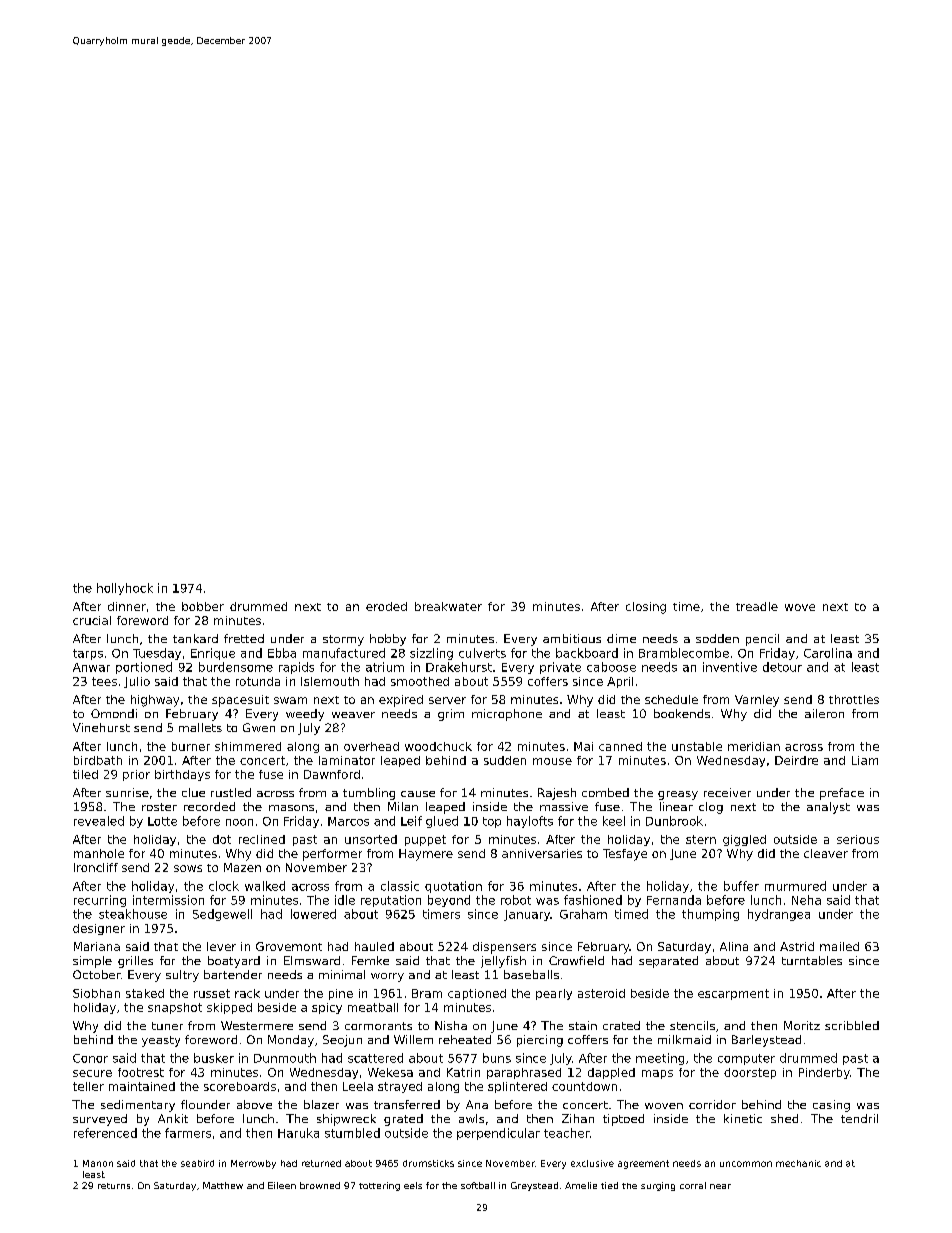 The width and height of the screenshot is (952, 1233). What do you see at coordinates (114, 1186) in the screenshot?
I see `returns` at bounding box center [114, 1186].
